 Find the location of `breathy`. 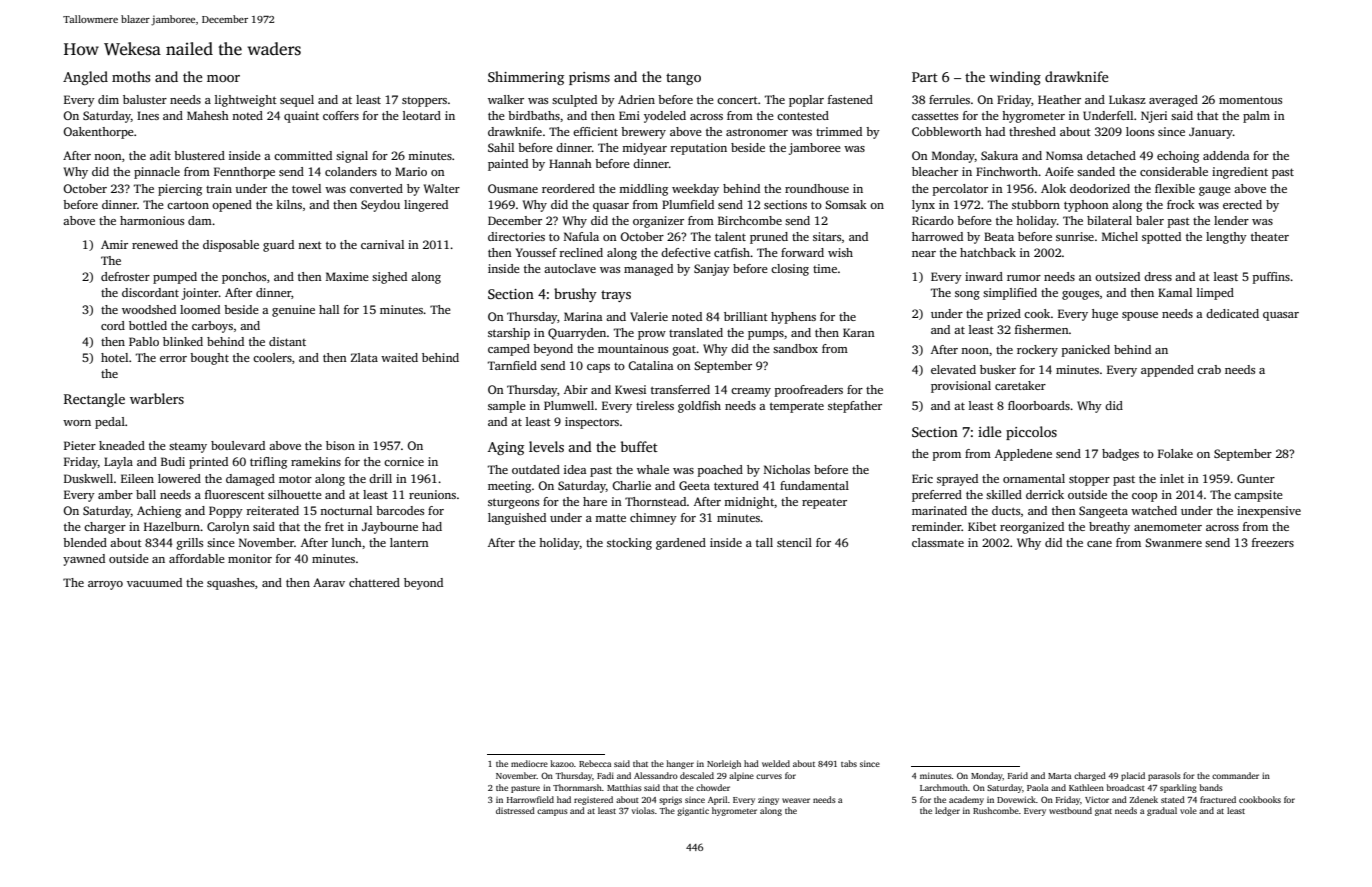

breathy is located at coordinates (1109, 528).
